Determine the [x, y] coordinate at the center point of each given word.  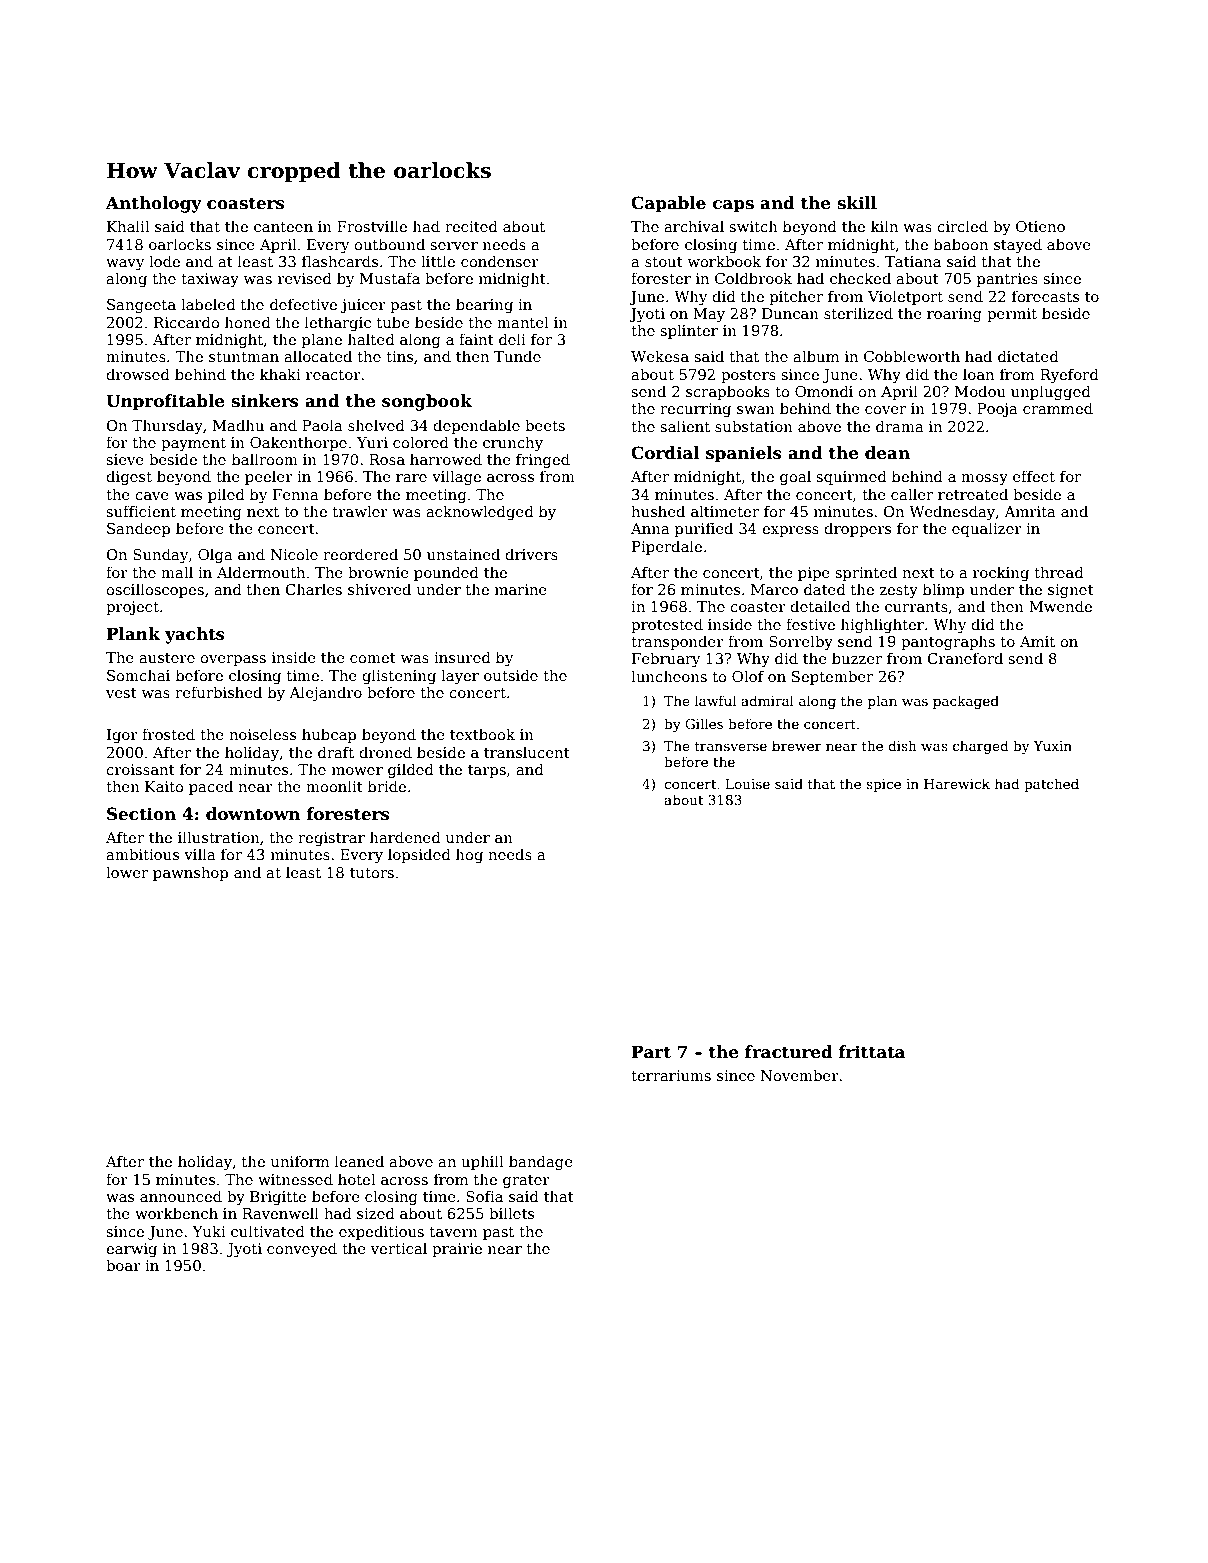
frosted [168, 734]
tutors [372, 873]
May [709, 315]
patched [1051, 785]
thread [1059, 572]
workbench [176, 1213]
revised [305, 278]
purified [704, 529]
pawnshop [190, 873]
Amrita [1030, 511]
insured [462, 657]
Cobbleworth [912, 356]
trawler [360, 511]
